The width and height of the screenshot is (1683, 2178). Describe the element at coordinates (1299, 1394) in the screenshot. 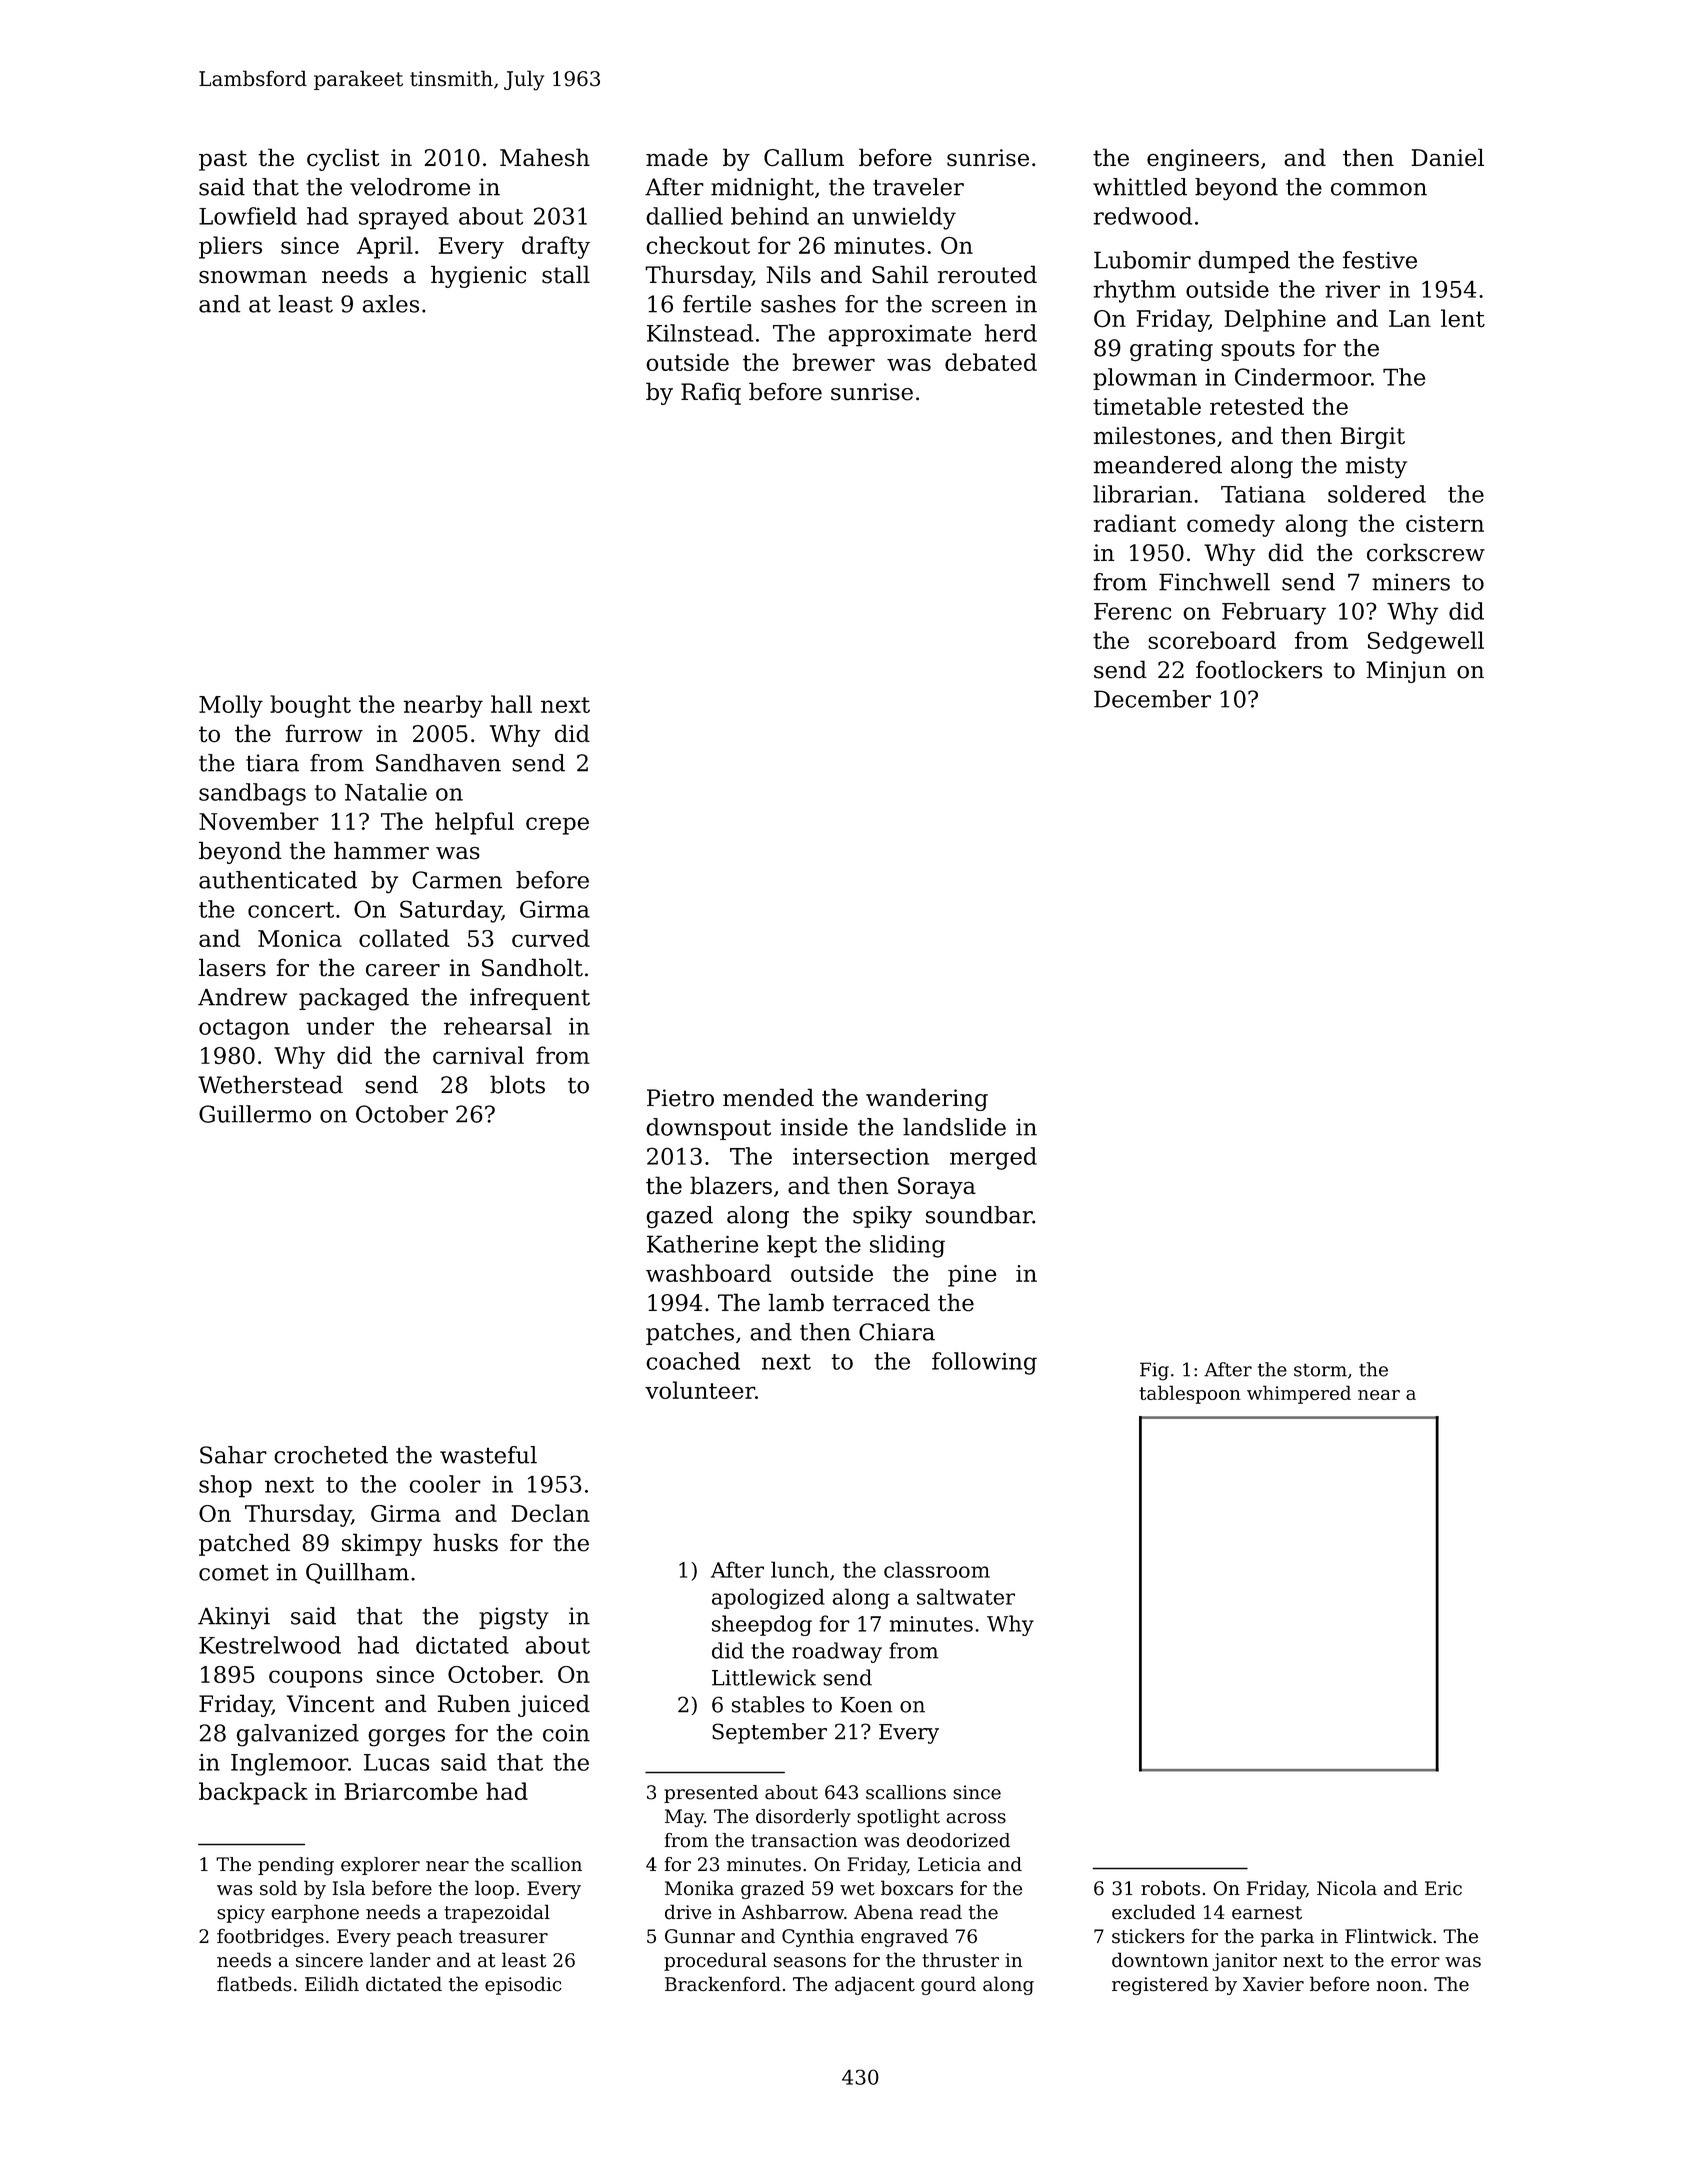

I see `whimpered` at that location.
